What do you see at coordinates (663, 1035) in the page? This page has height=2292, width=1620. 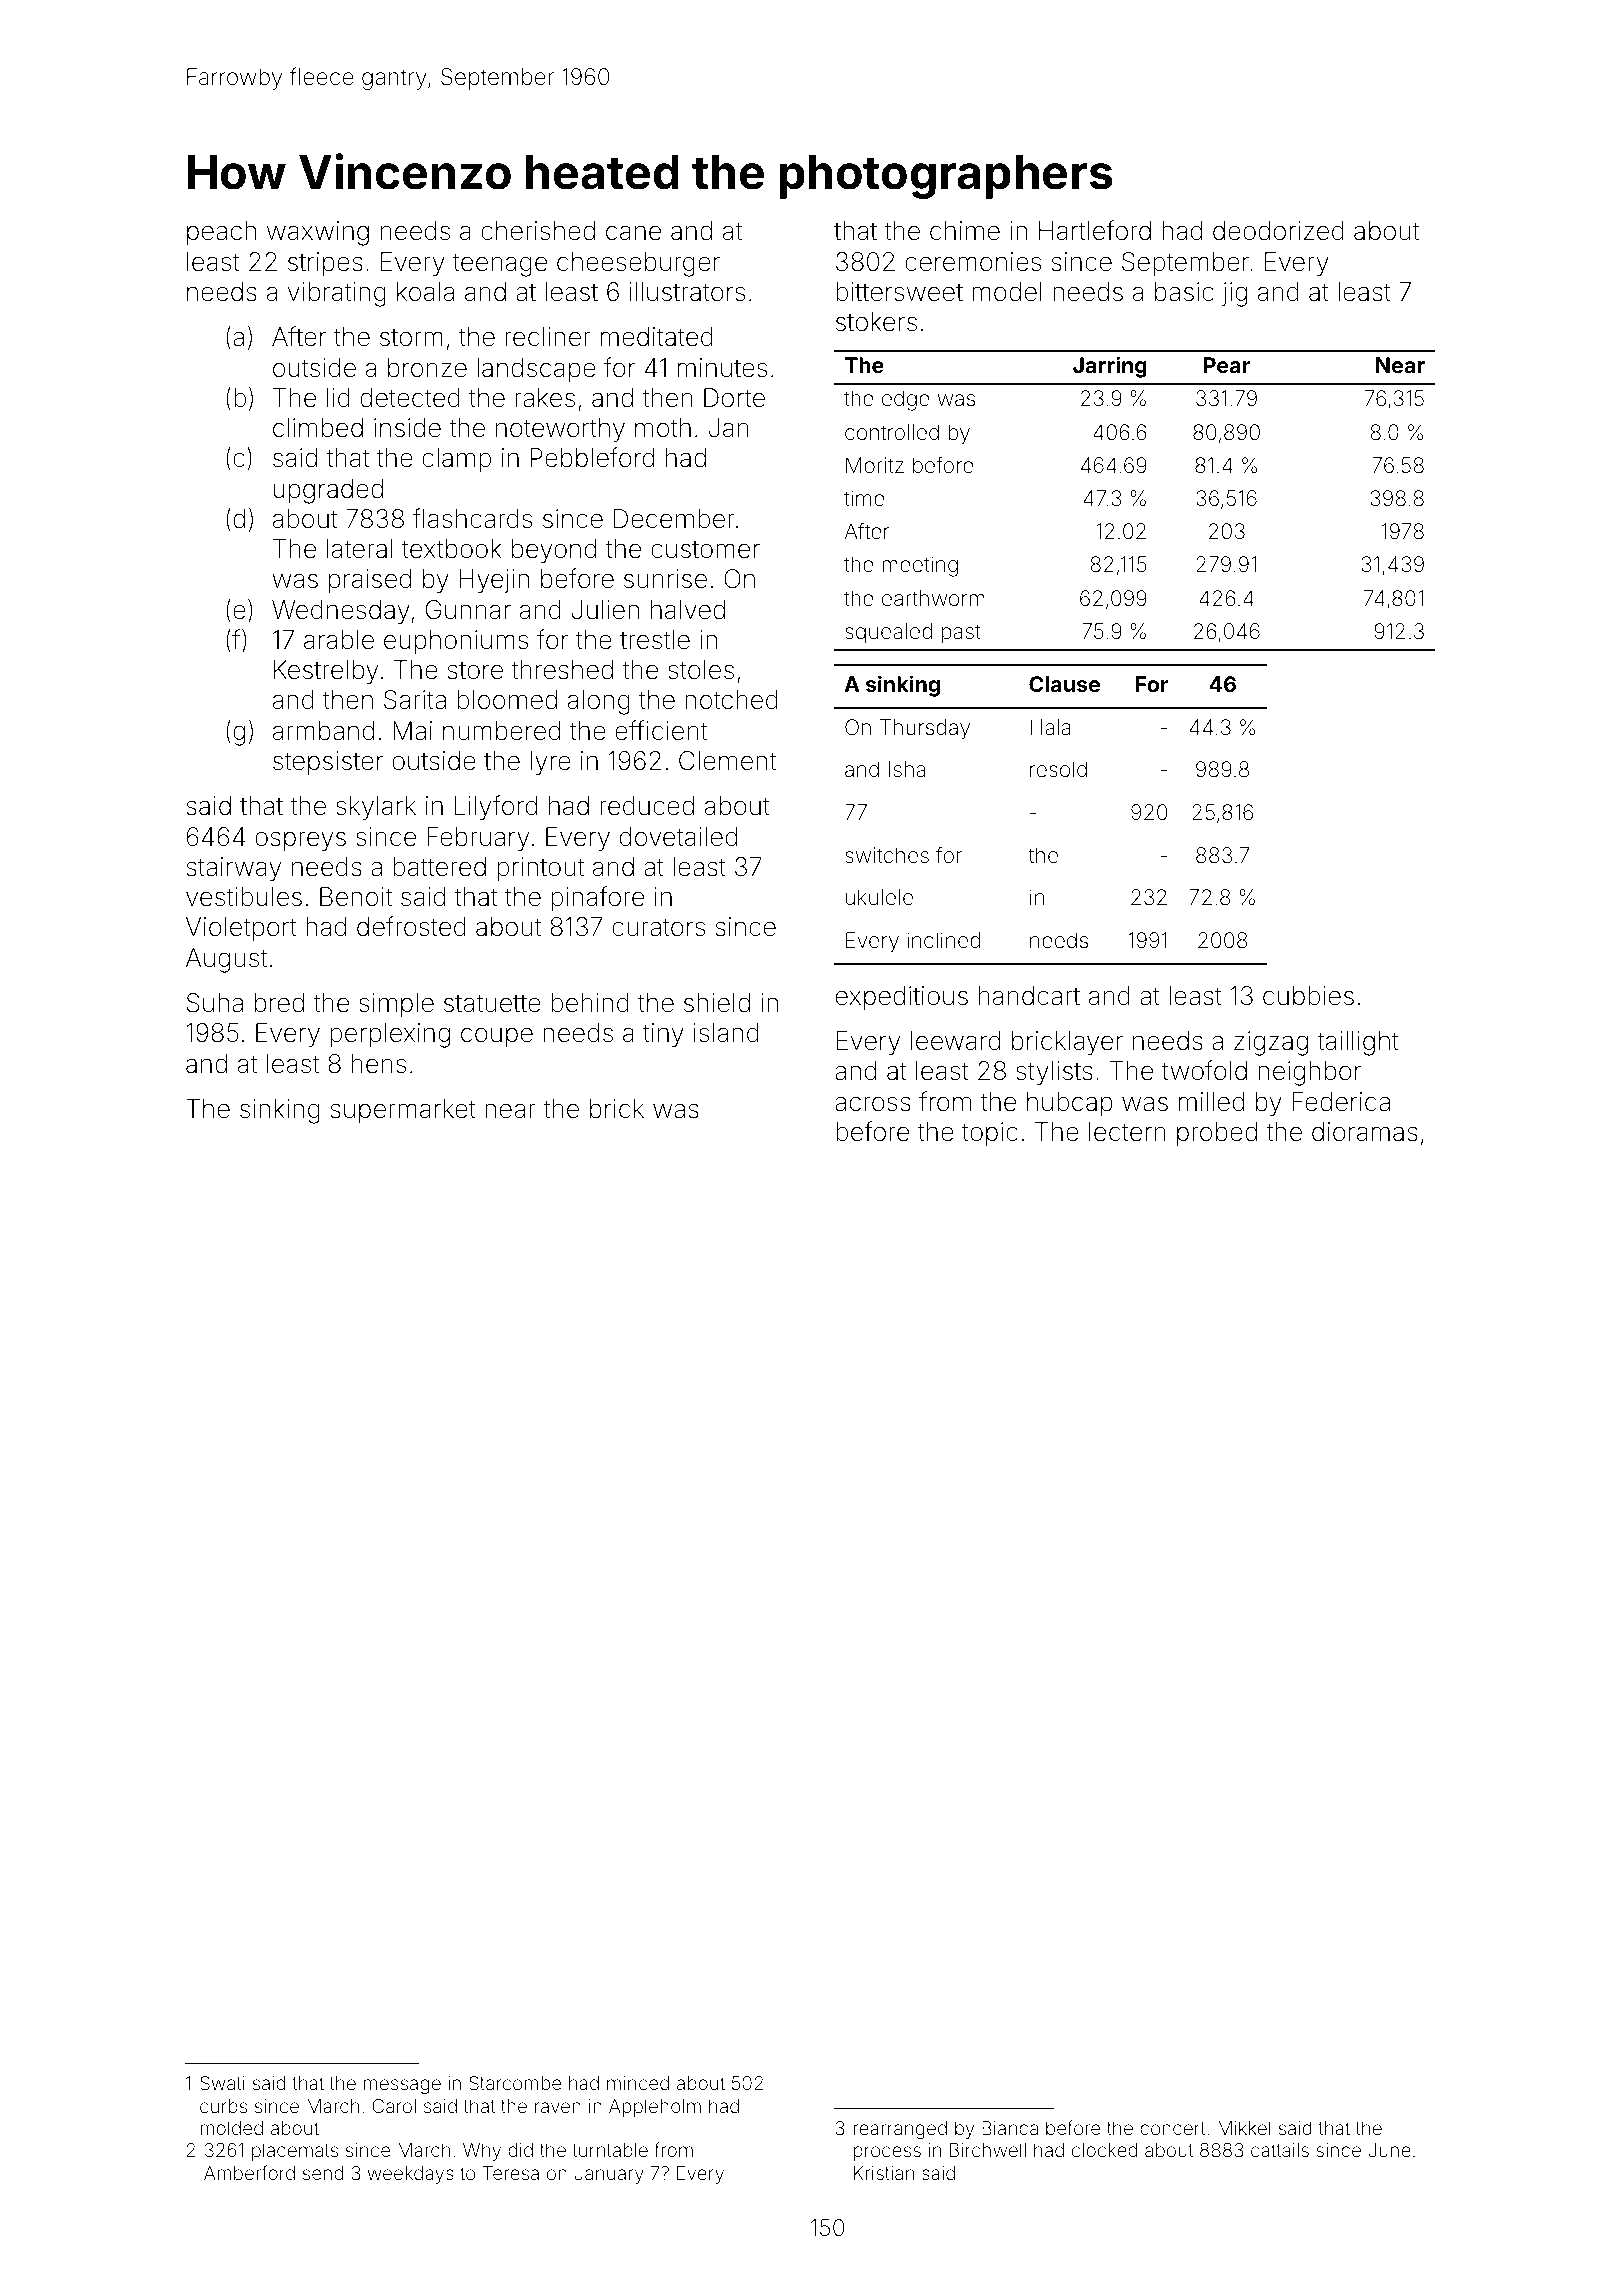 I see `tiny` at bounding box center [663, 1035].
